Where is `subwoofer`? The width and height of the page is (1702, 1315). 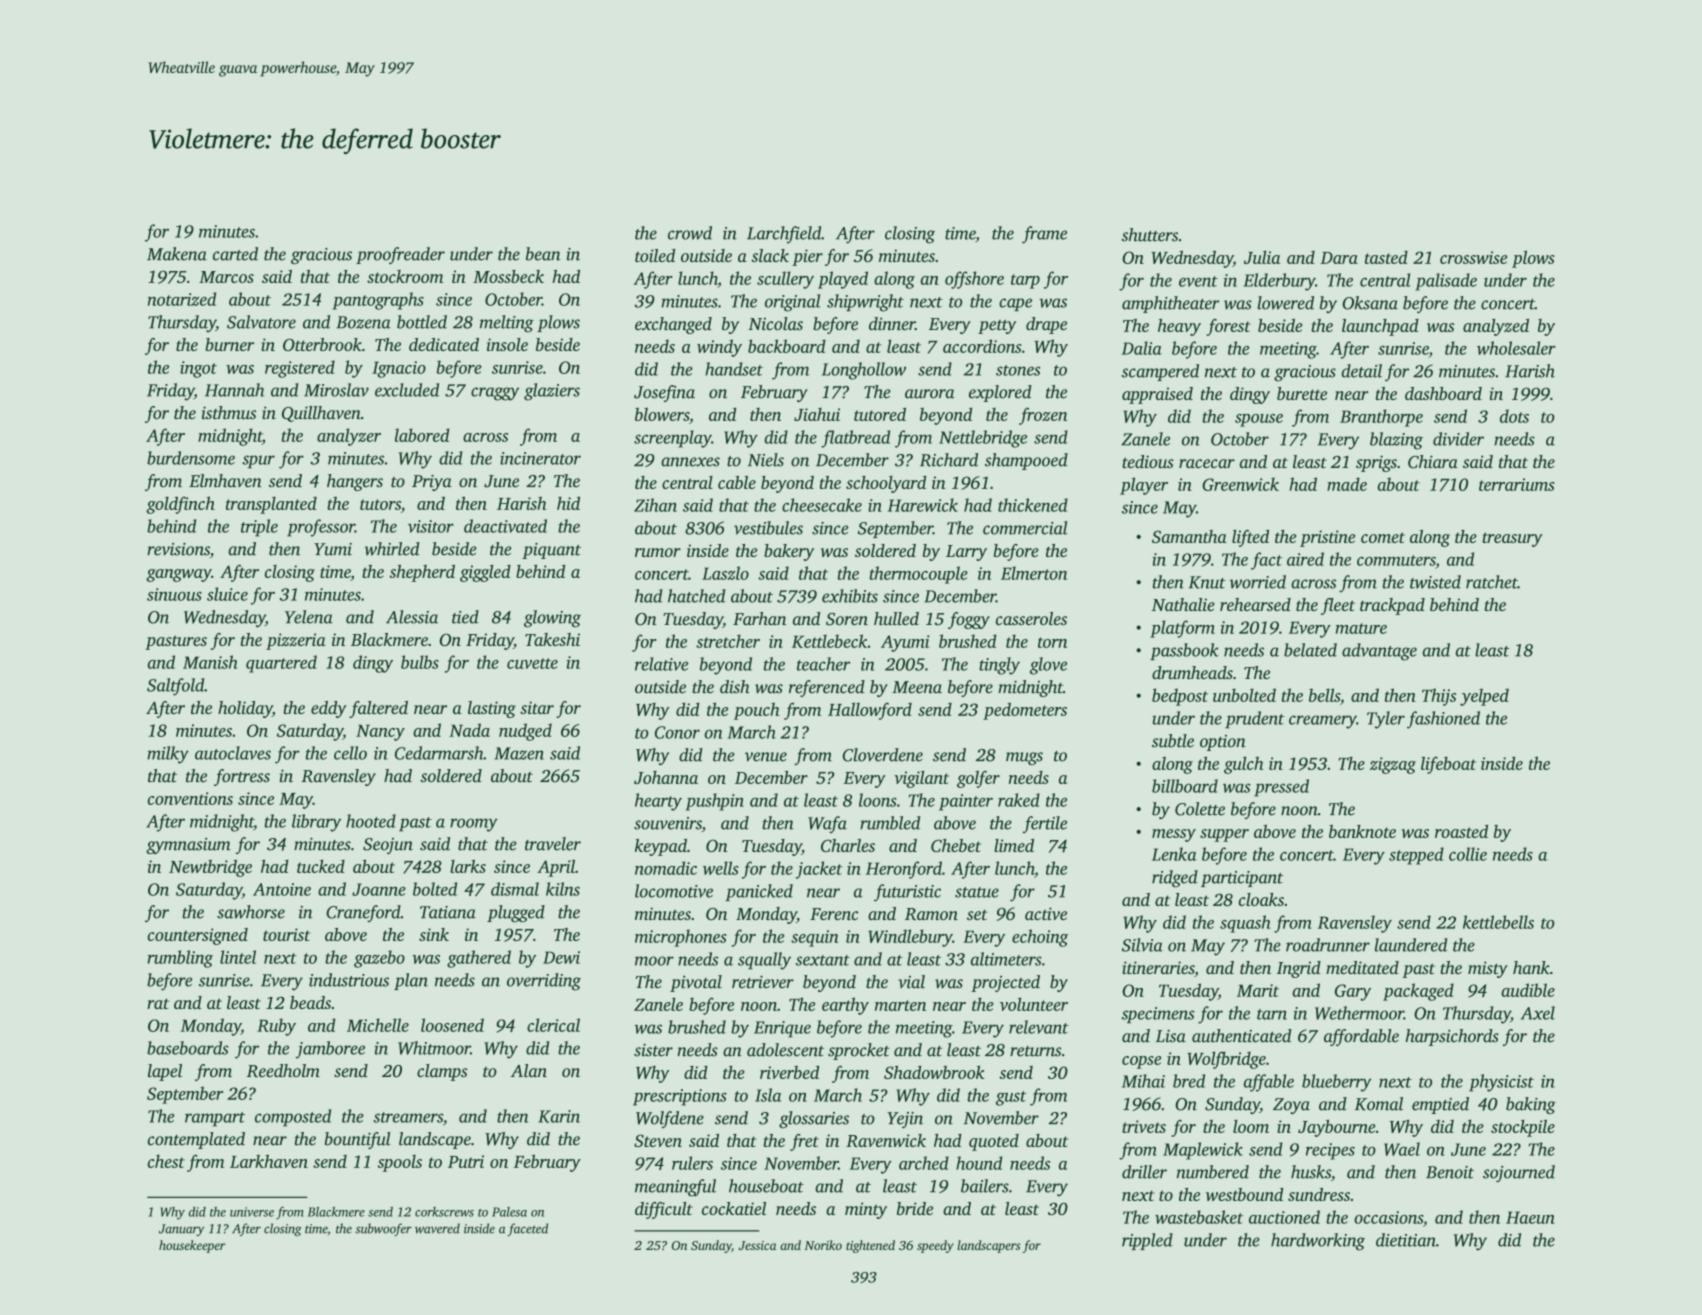
subwoofer is located at coordinates (383, 1229).
